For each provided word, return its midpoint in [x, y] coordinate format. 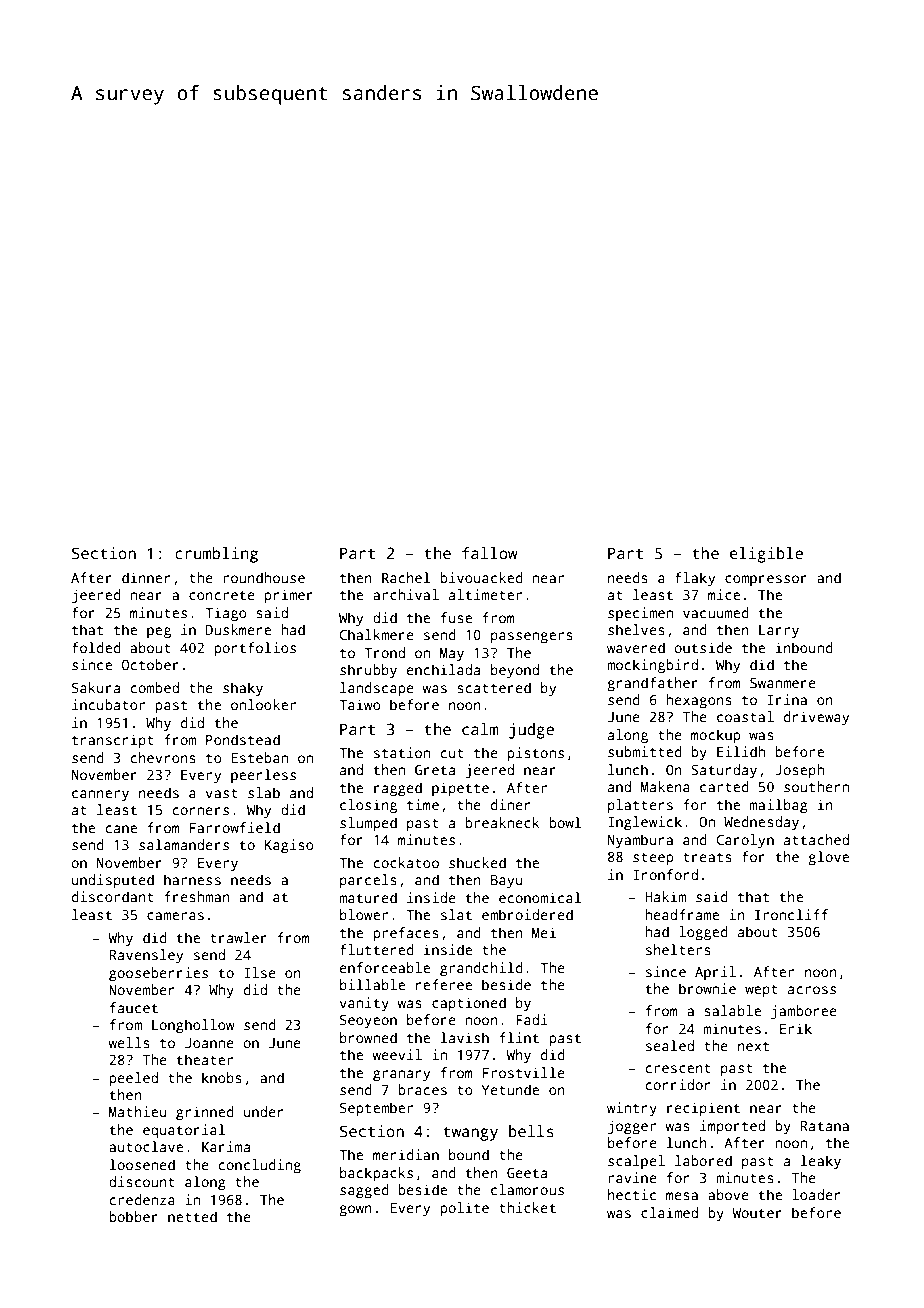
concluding [260, 1166]
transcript [113, 741]
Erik [796, 1028]
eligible [766, 555]
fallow [490, 553]
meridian [406, 1154]
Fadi [532, 1019]
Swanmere [783, 682]
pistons [535, 754]
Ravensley [146, 956]
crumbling [216, 555]
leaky [821, 1162]
